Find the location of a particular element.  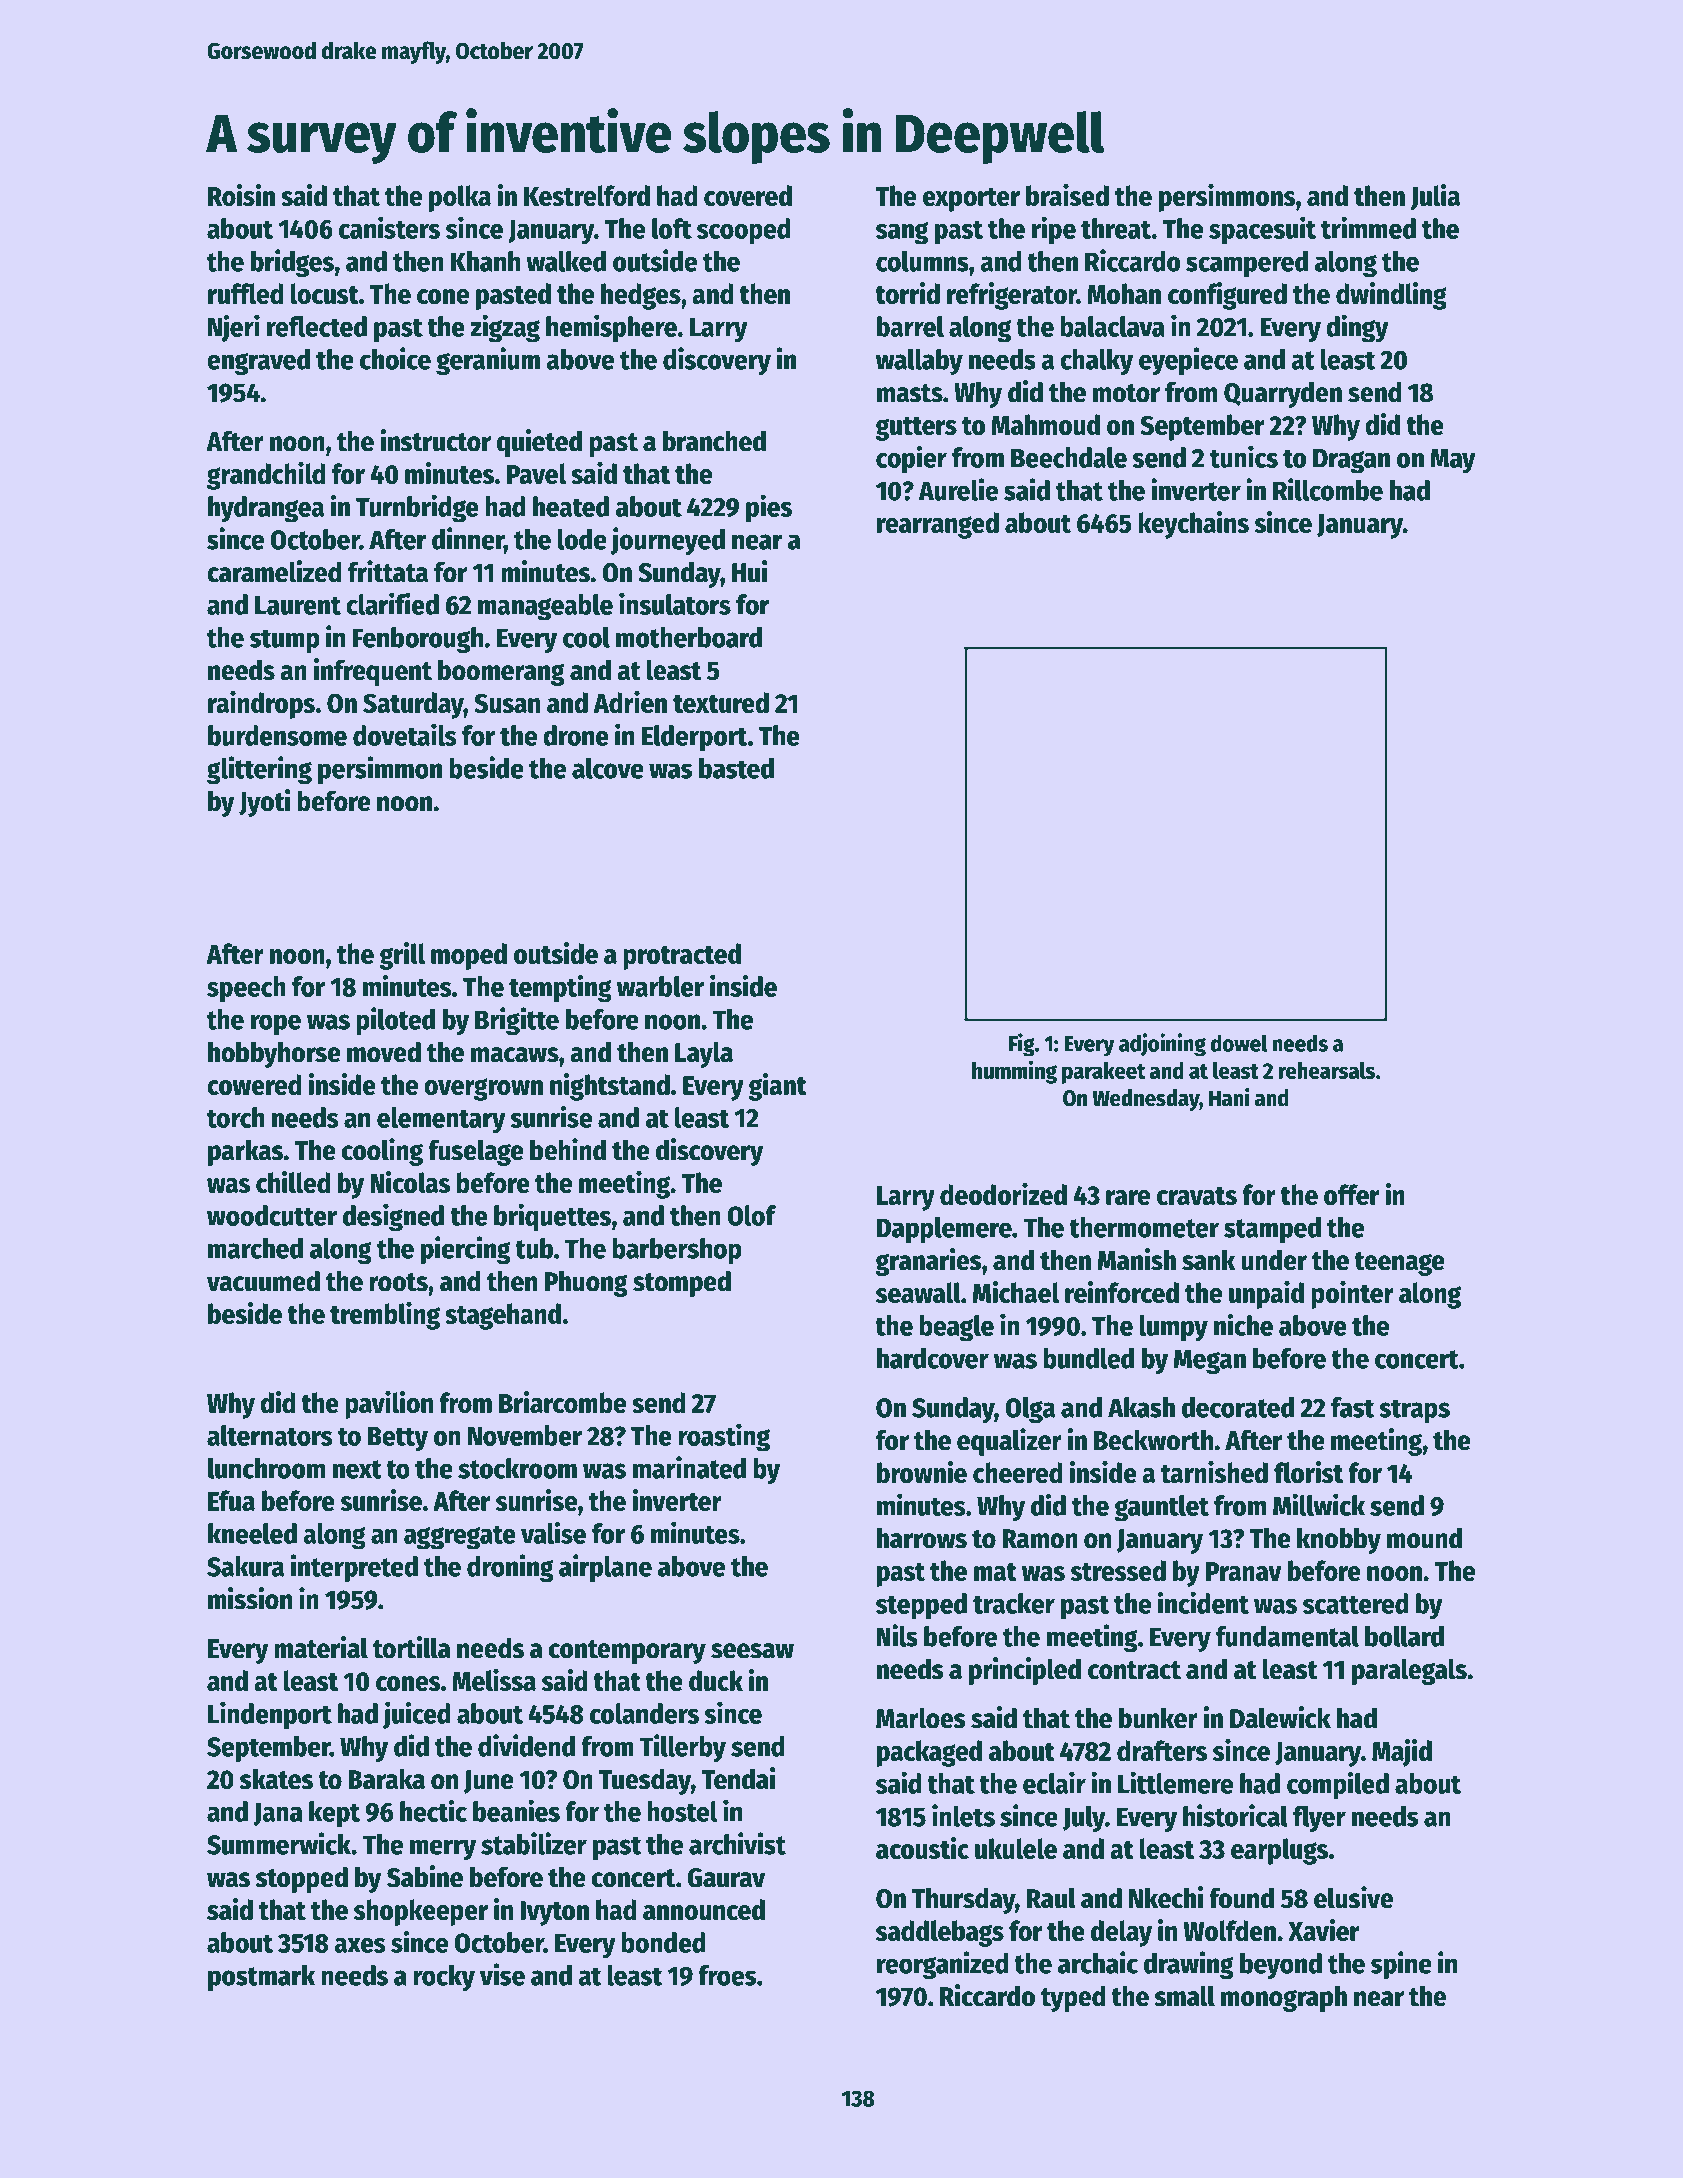

Megan is located at coordinates (1210, 1361).
